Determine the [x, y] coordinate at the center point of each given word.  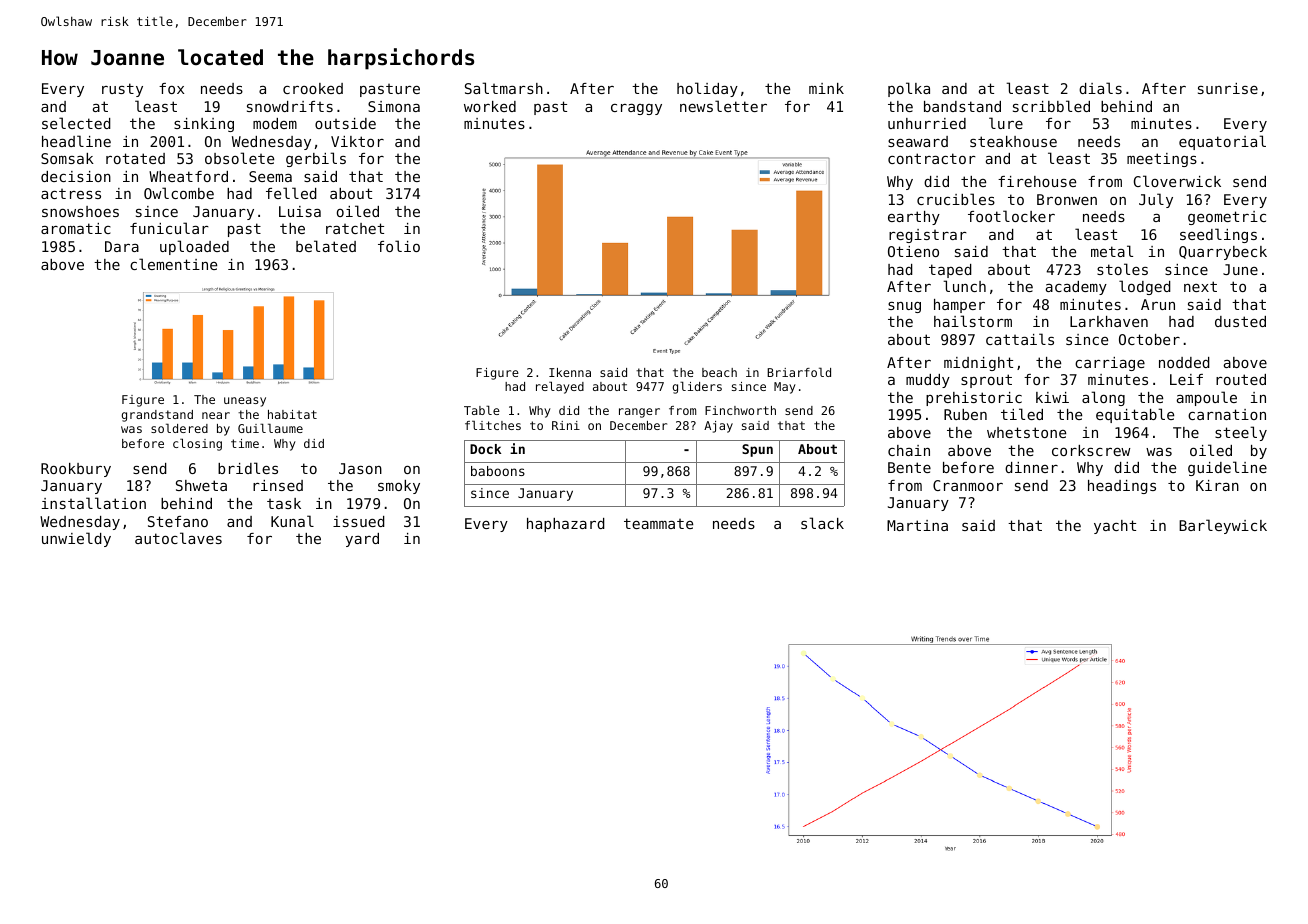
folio [399, 246]
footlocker [1011, 216]
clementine [173, 264]
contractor [932, 158]
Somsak [67, 158]
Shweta [201, 485]
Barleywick [1223, 526]
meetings [1162, 160]
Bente [909, 467]
